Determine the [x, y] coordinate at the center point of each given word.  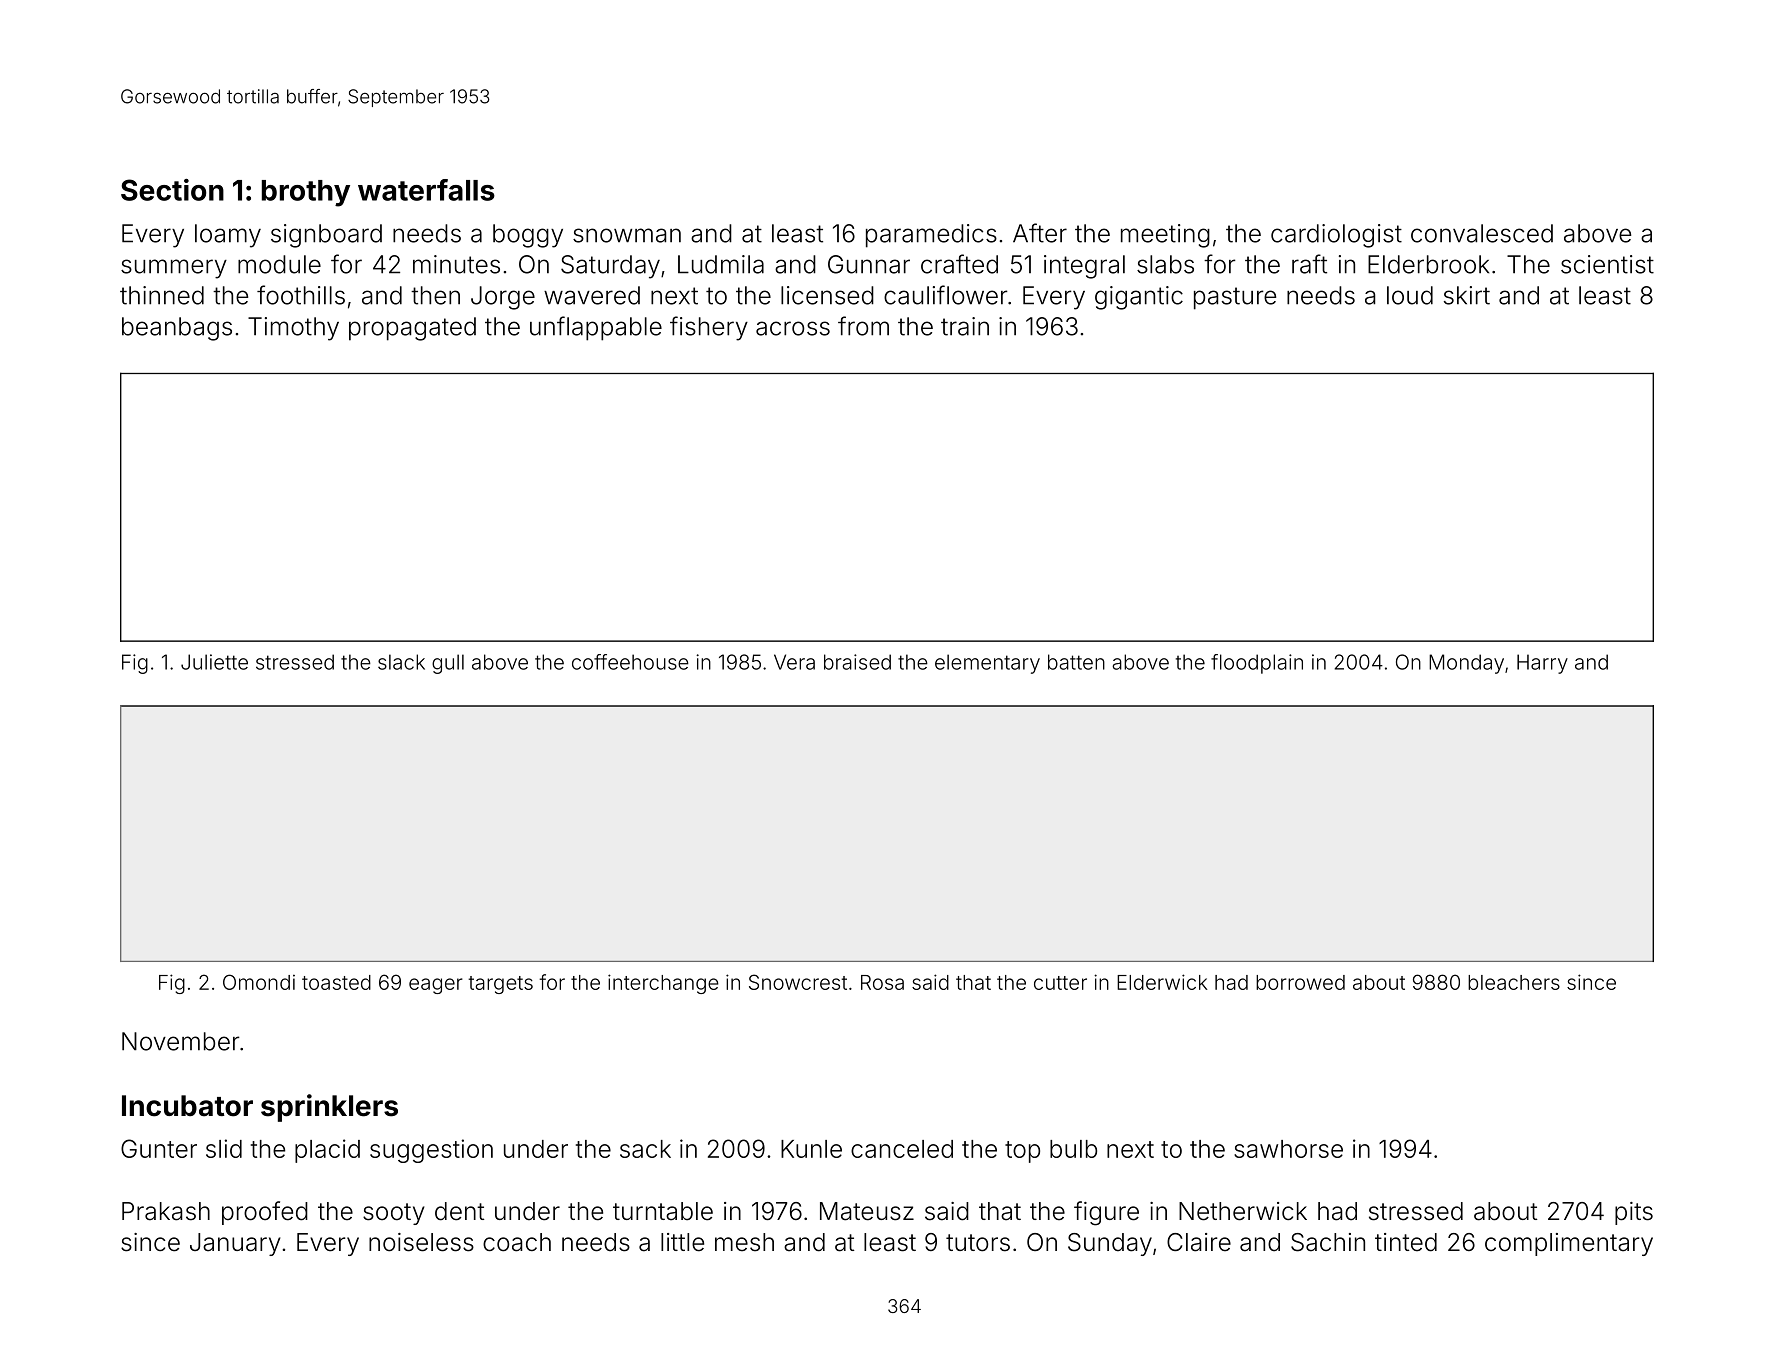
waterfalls [426, 190]
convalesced [1482, 233]
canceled [902, 1149]
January [235, 1244]
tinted [1406, 1242]
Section [172, 190]
